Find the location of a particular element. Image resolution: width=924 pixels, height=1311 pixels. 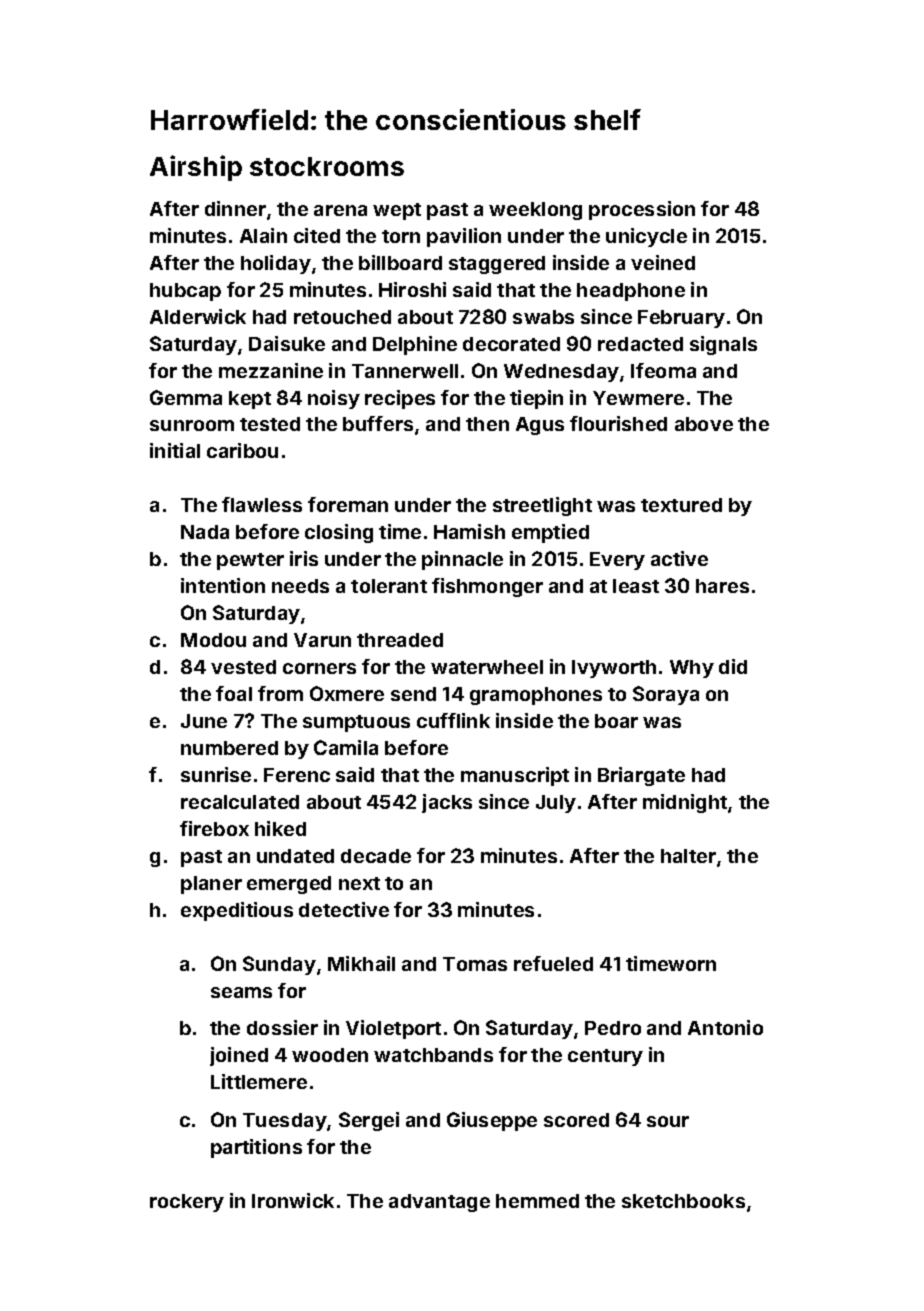

Hamish is located at coordinates (469, 531).
